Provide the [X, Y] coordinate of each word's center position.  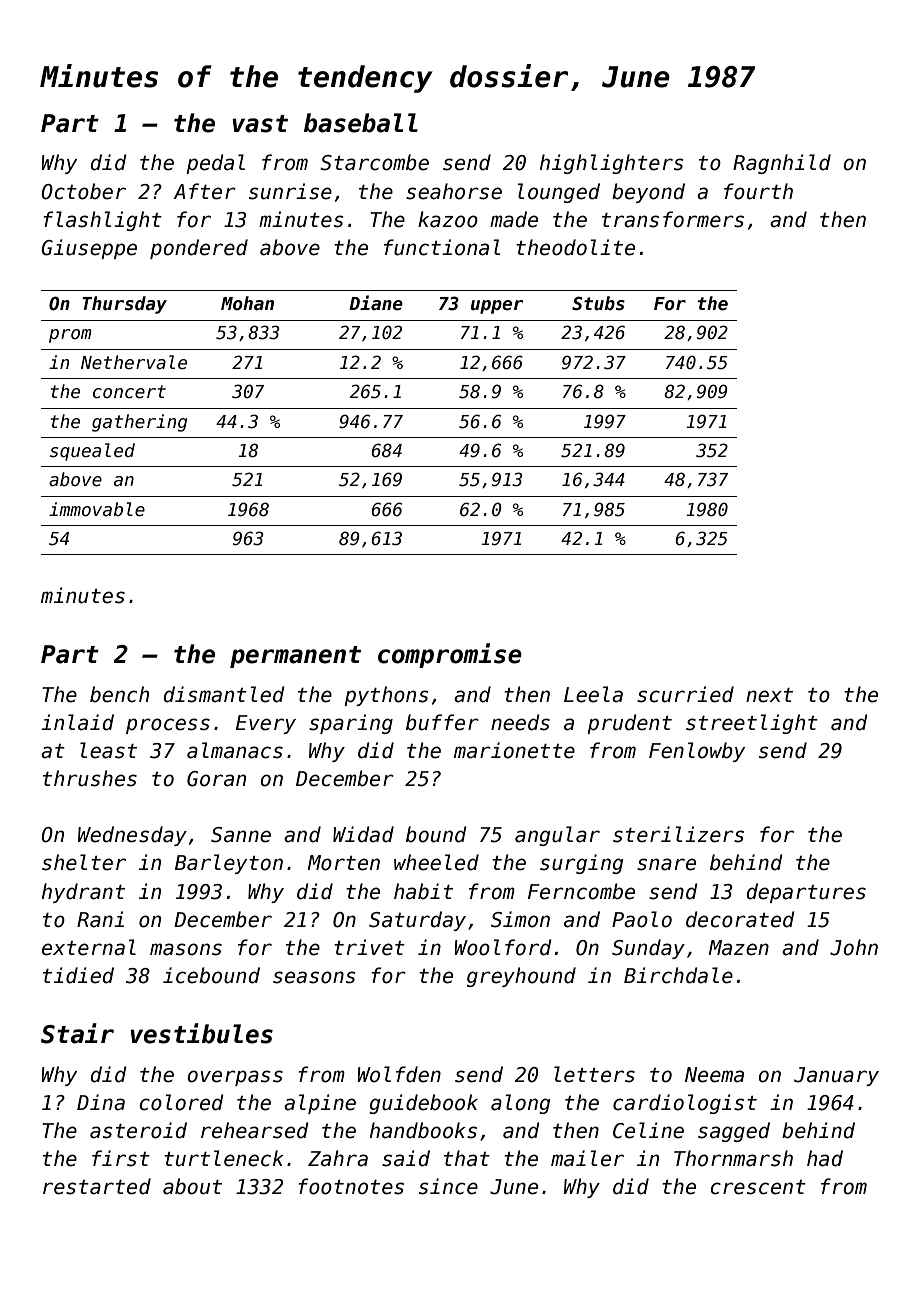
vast [260, 124]
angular [557, 836]
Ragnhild [782, 164]
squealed [92, 452]
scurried [685, 694]
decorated [740, 919]
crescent [758, 1187]
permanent [295, 657]
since [448, 1186]
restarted [97, 1186]
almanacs [235, 750]
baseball [361, 123]
